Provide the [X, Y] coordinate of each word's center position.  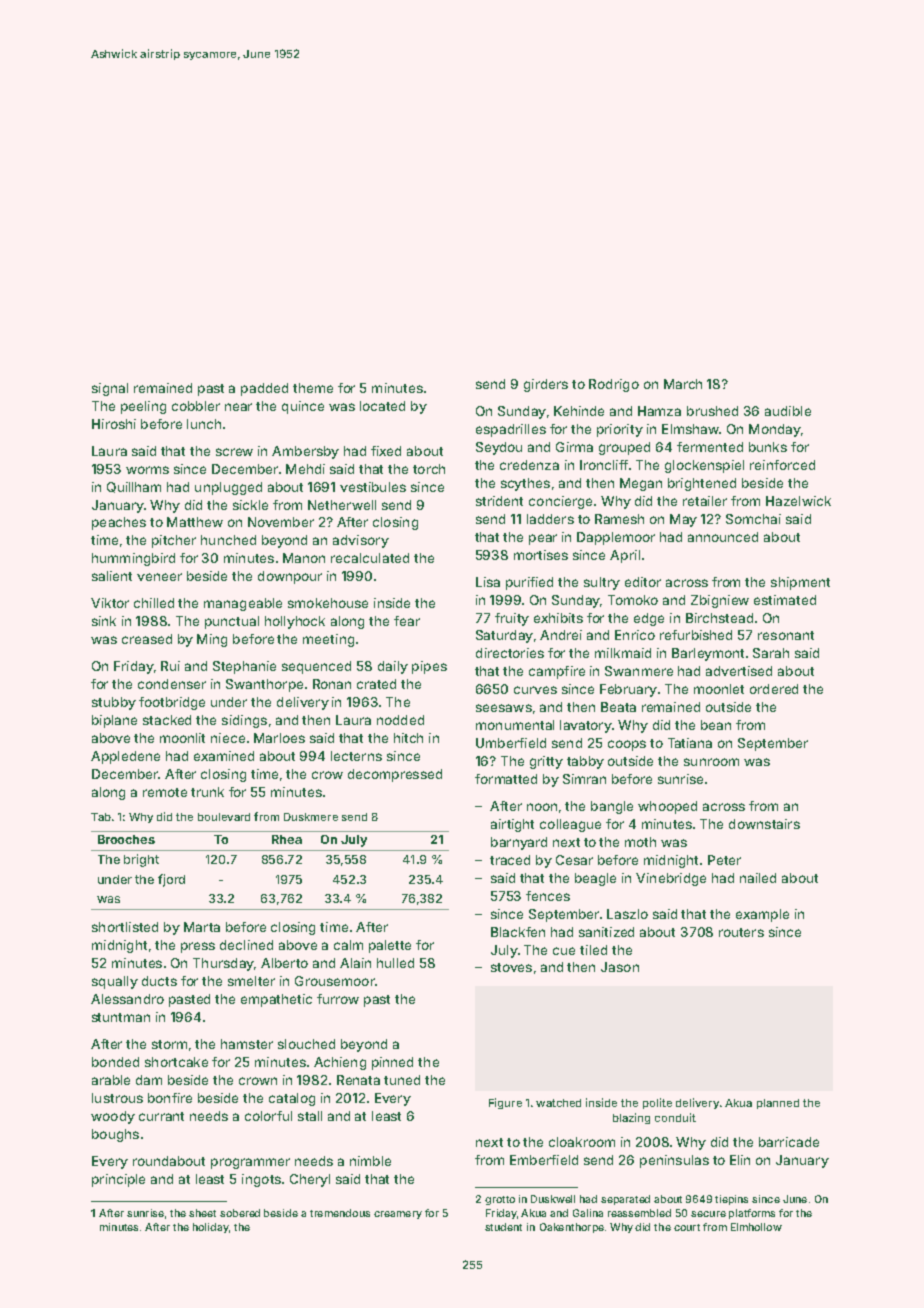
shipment [800, 583]
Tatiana [690, 743]
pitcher [174, 541]
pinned [392, 1063]
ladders [550, 519]
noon [542, 807]
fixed [386, 451]
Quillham [134, 487]
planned [778, 1104]
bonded [115, 1062]
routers [741, 932]
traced [510, 860]
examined [224, 756]
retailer [705, 501]
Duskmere [311, 817]
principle [118, 1180]
